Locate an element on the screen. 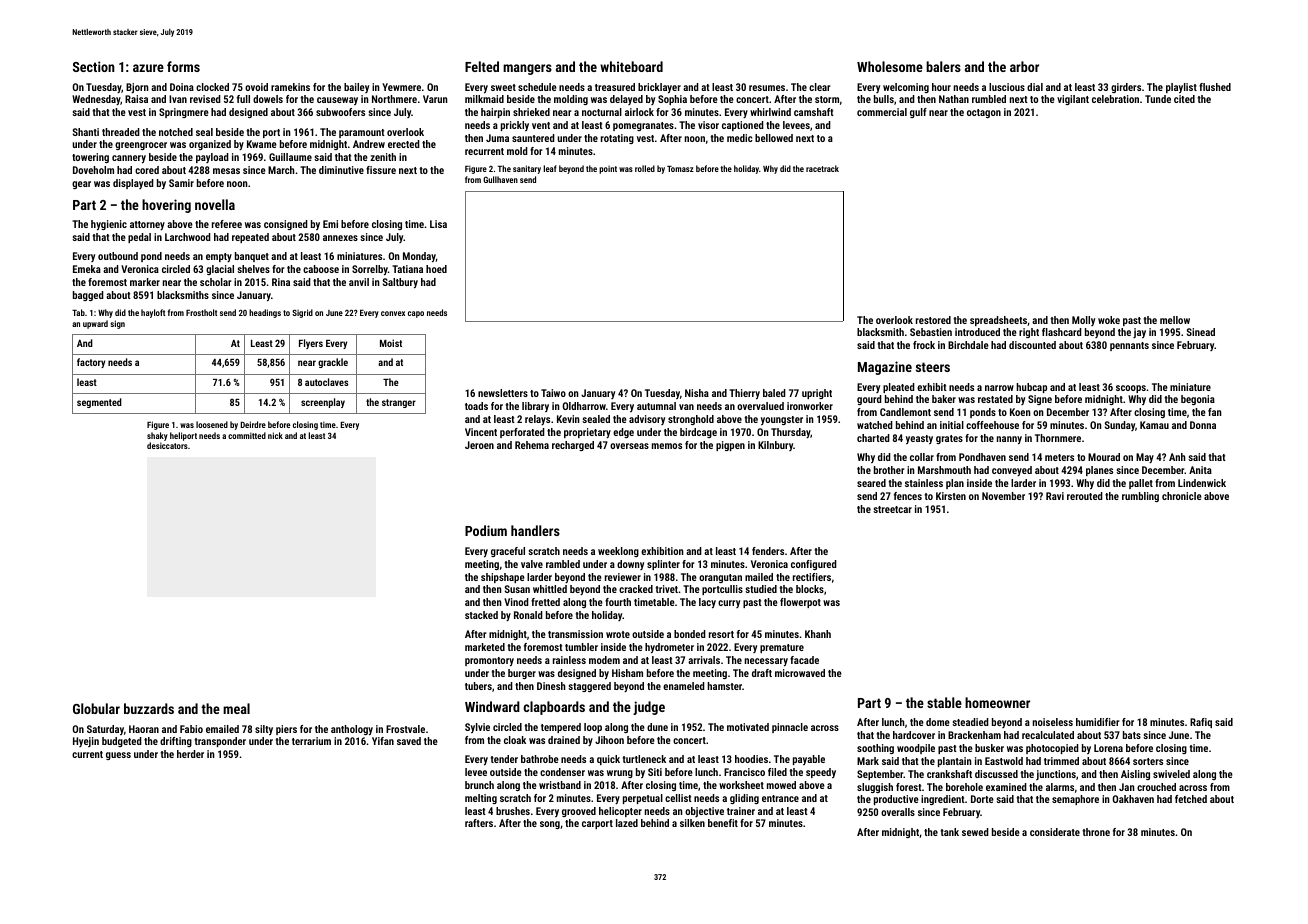  Podium is located at coordinates (486, 530).
